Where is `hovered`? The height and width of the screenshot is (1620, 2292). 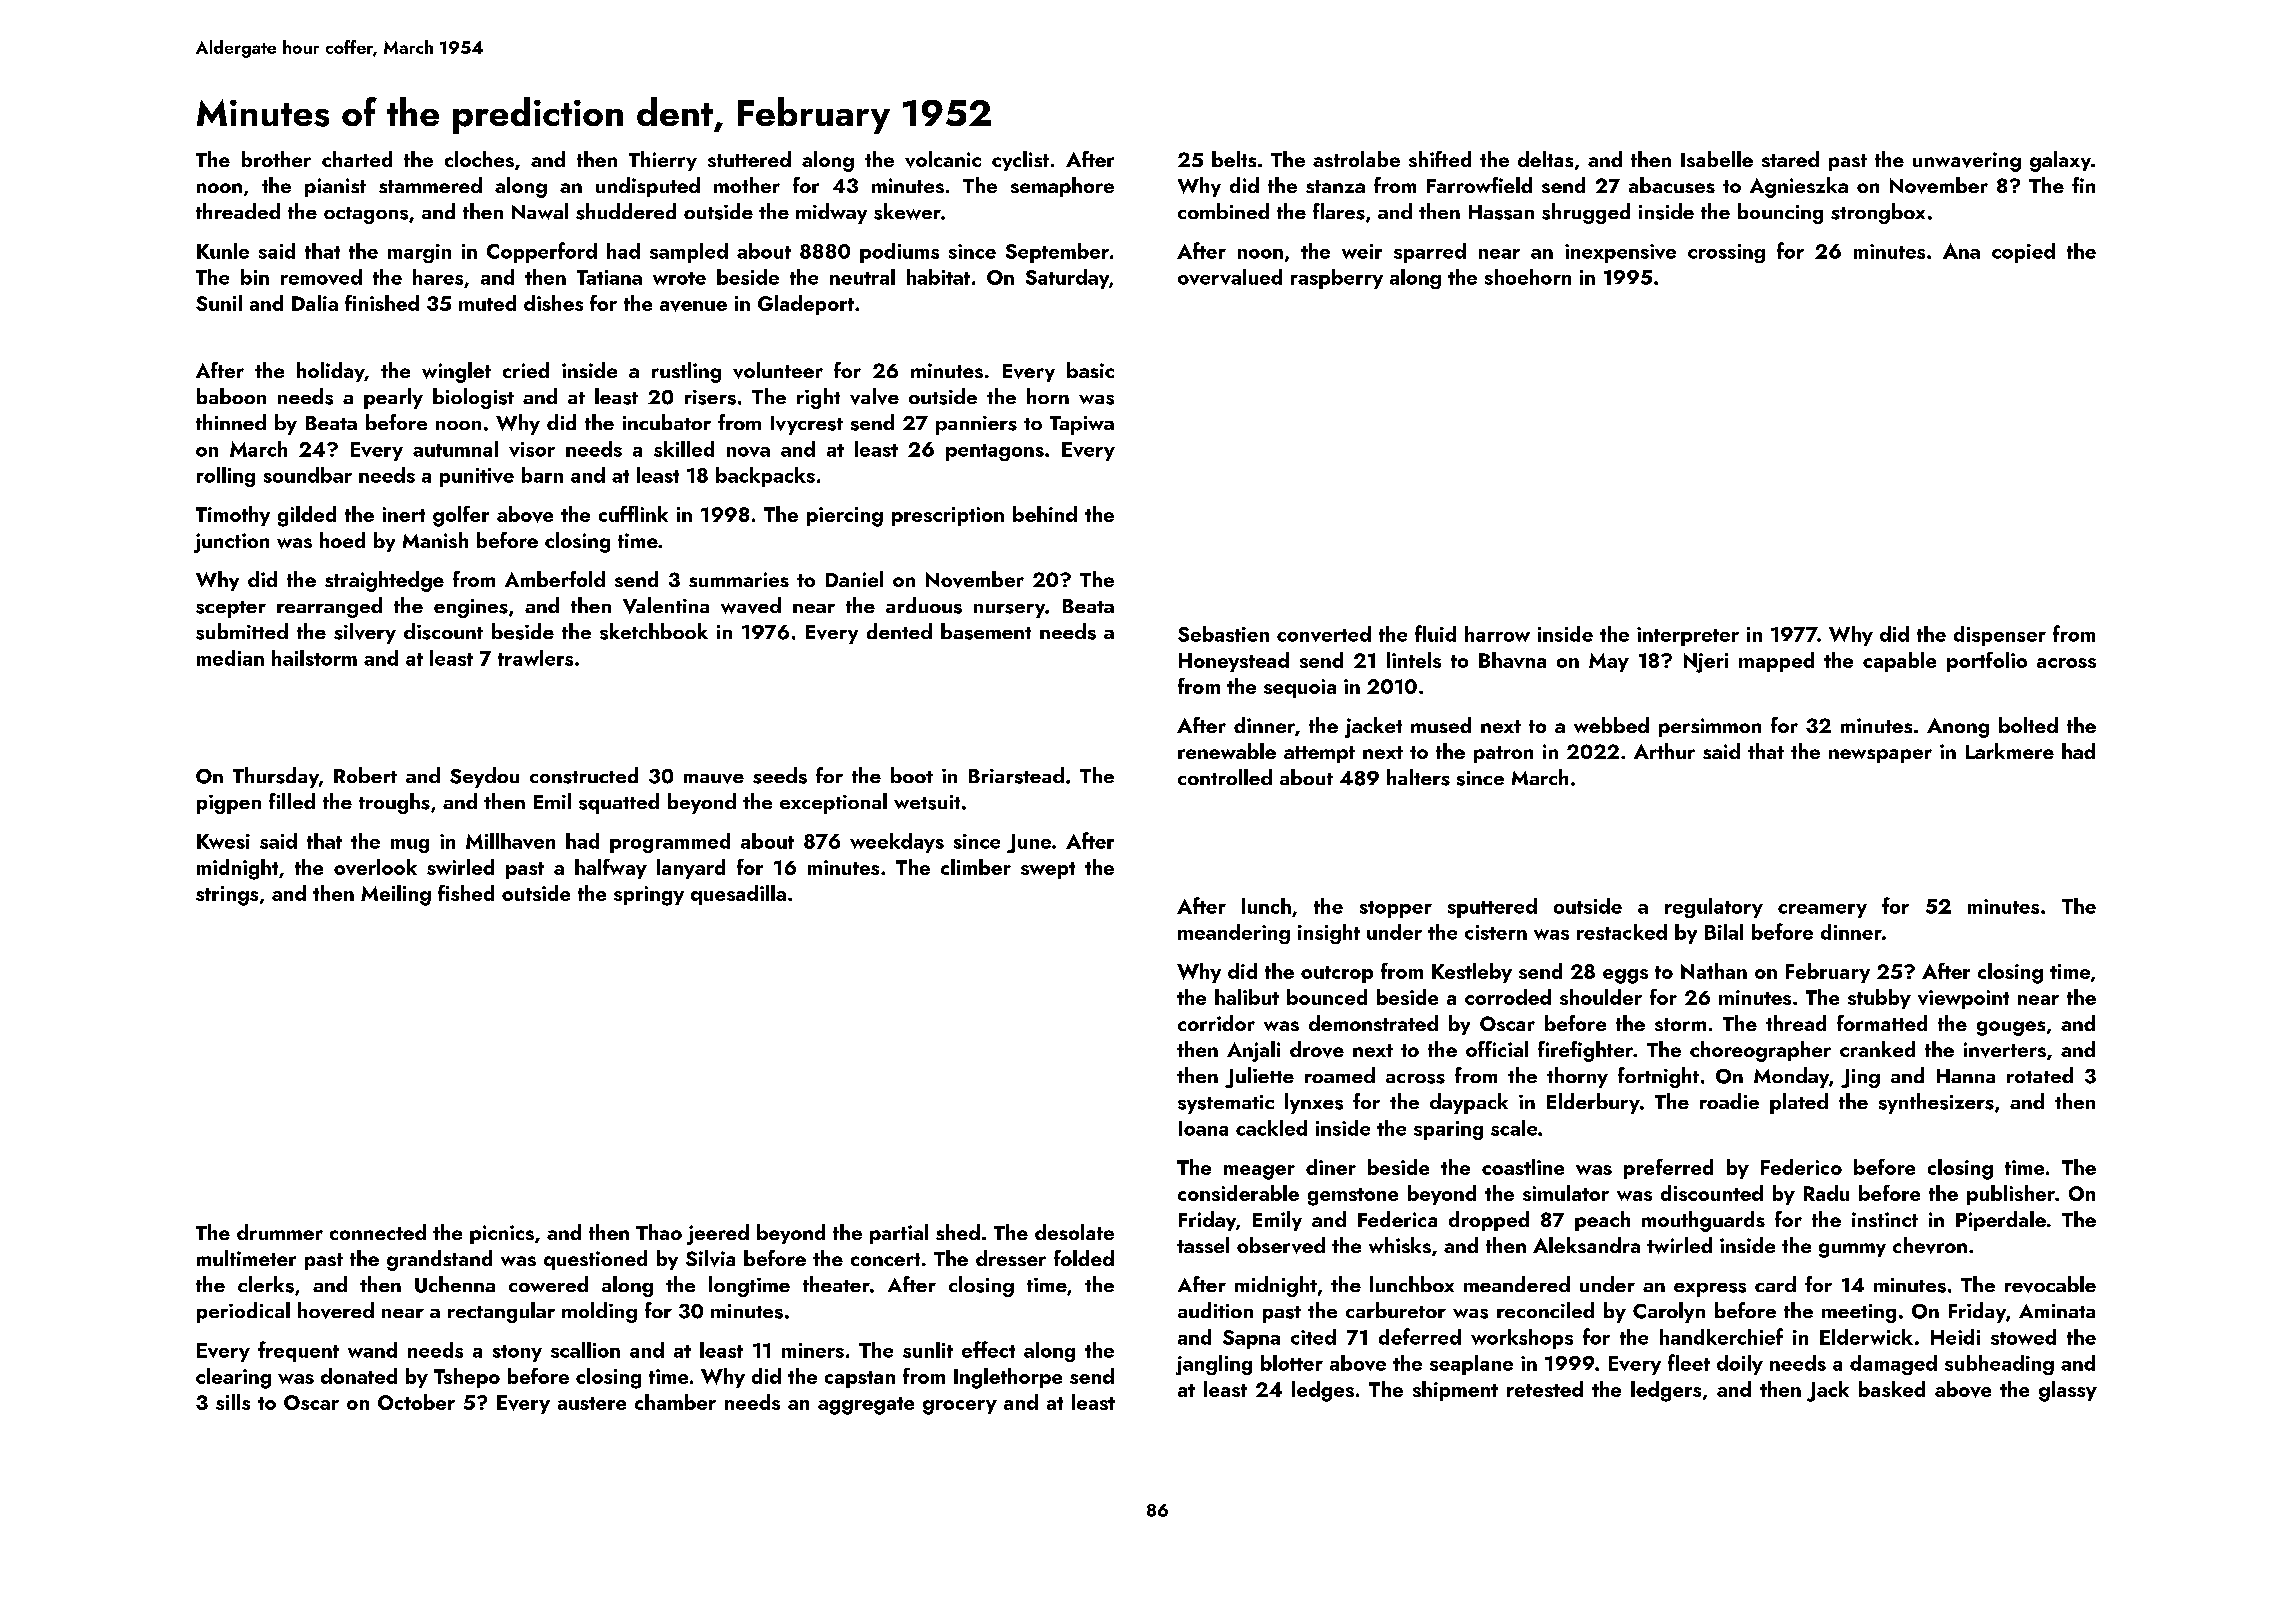 hovered is located at coordinates (336, 1310).
